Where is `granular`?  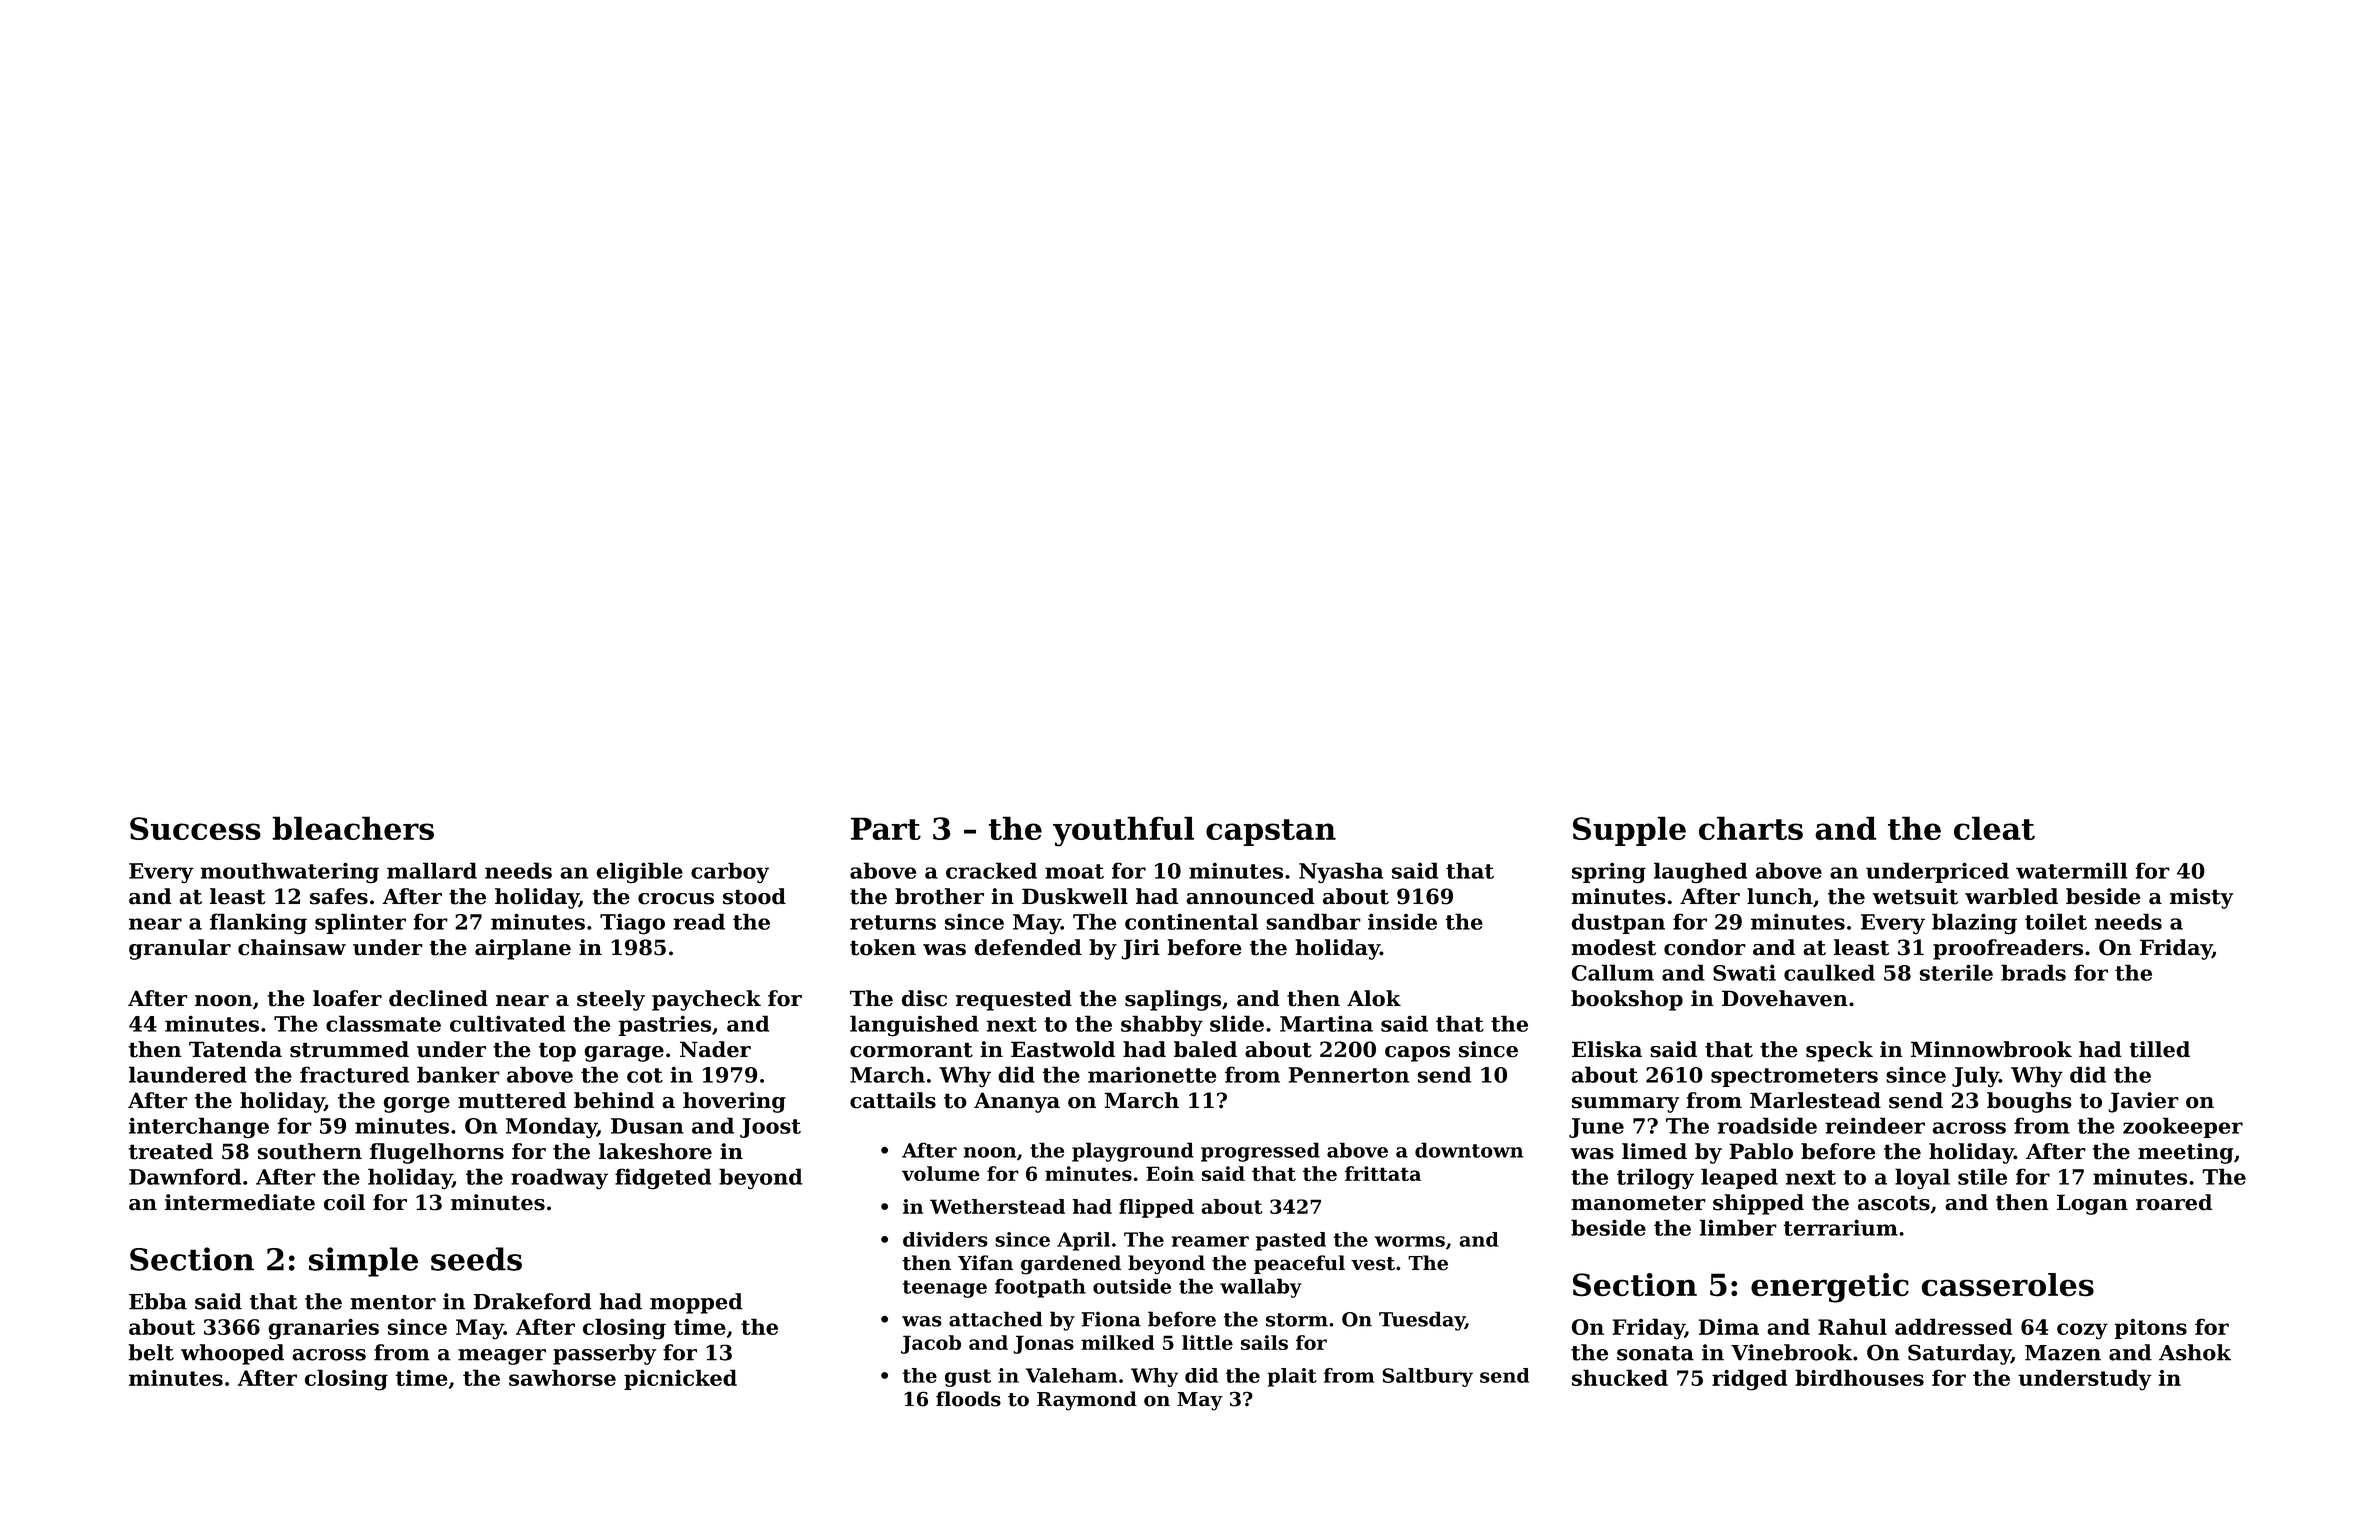 granular is located at coordinates (180, 949).
